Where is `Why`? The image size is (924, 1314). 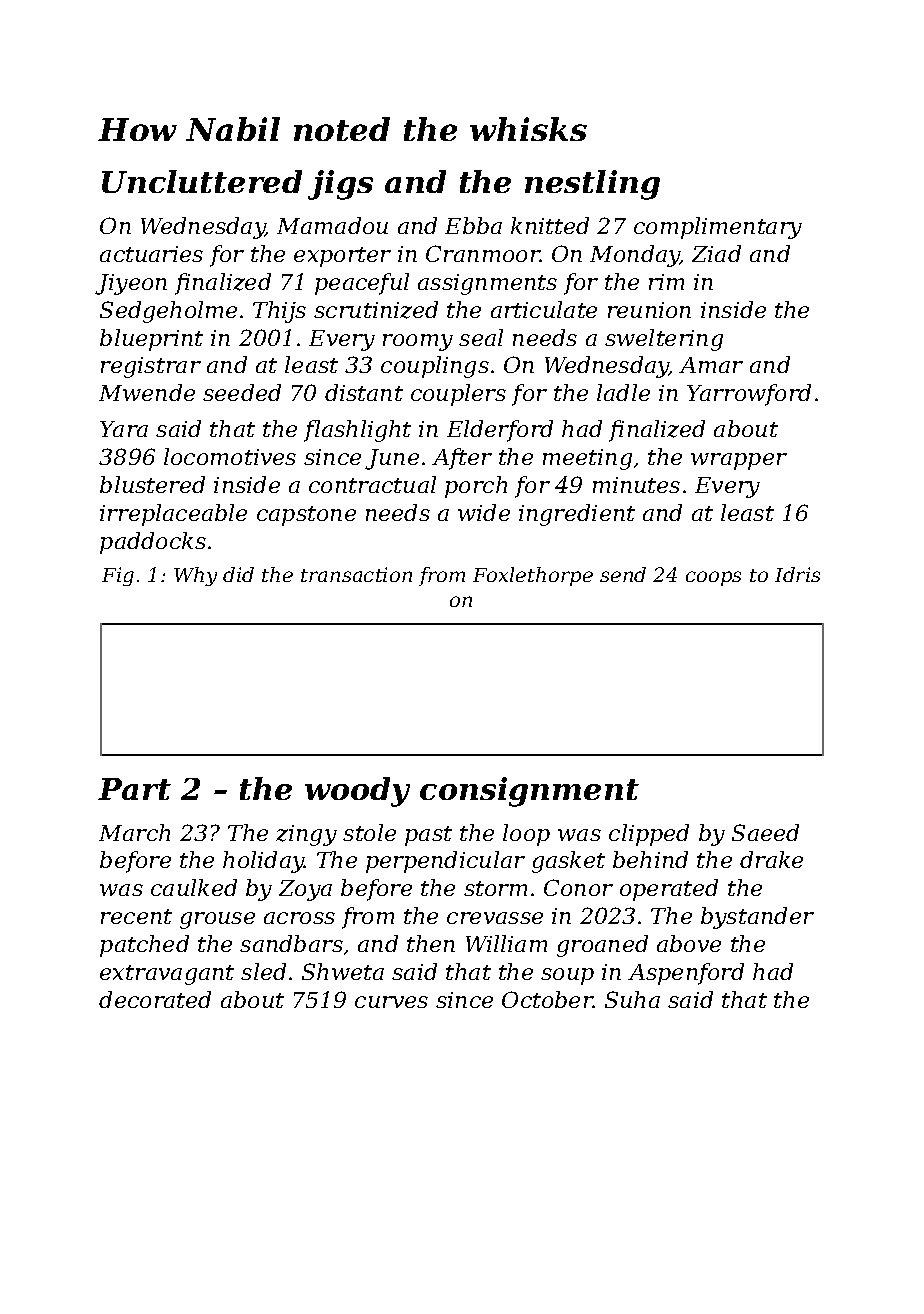
Why is located at coordinates (195, 576).
